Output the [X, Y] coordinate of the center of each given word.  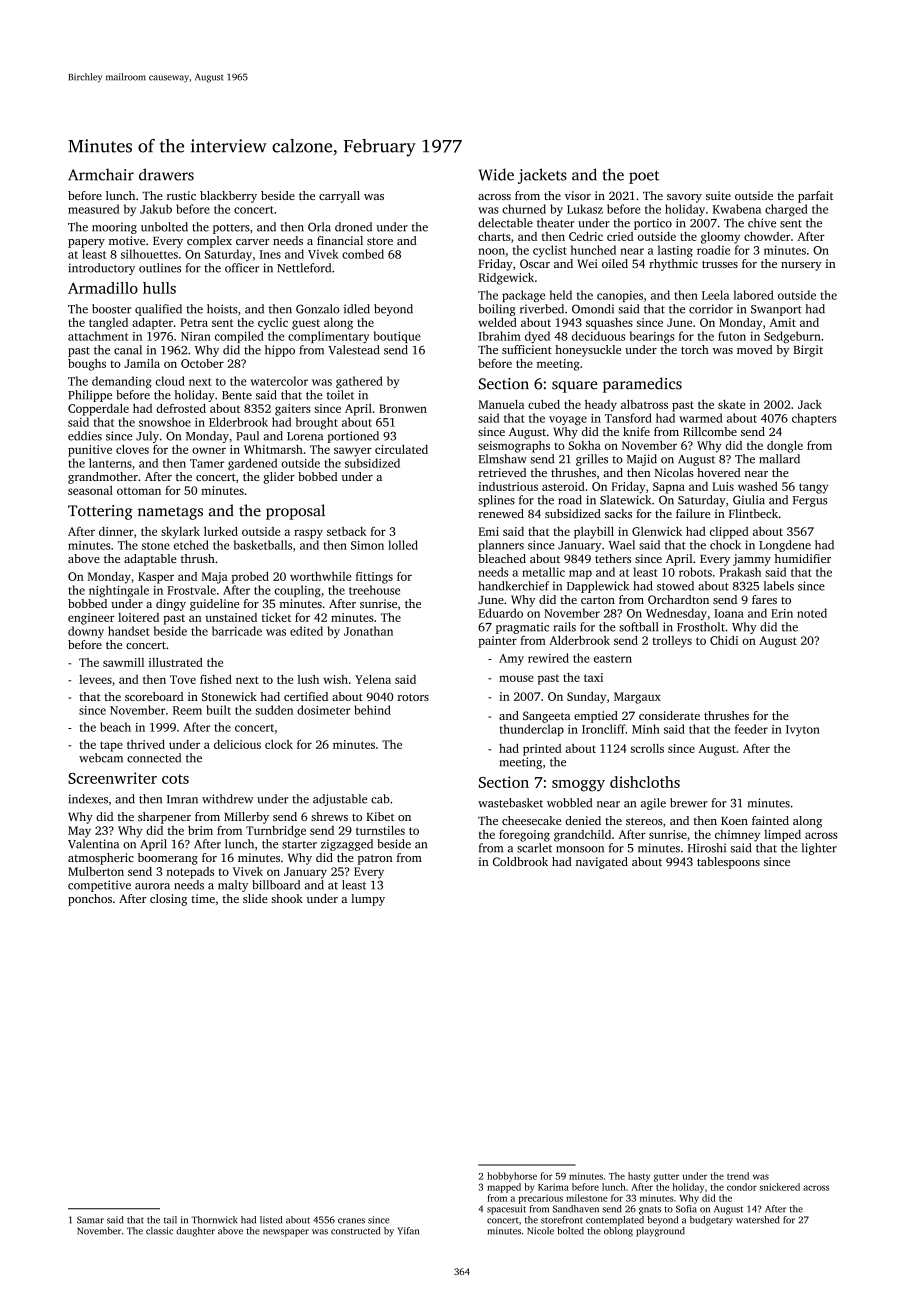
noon [491, 251]
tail [170, 1220]
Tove [183, 679]
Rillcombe [710, 431]
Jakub [156, 209]
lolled [403, 545]
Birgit [808, 351]
